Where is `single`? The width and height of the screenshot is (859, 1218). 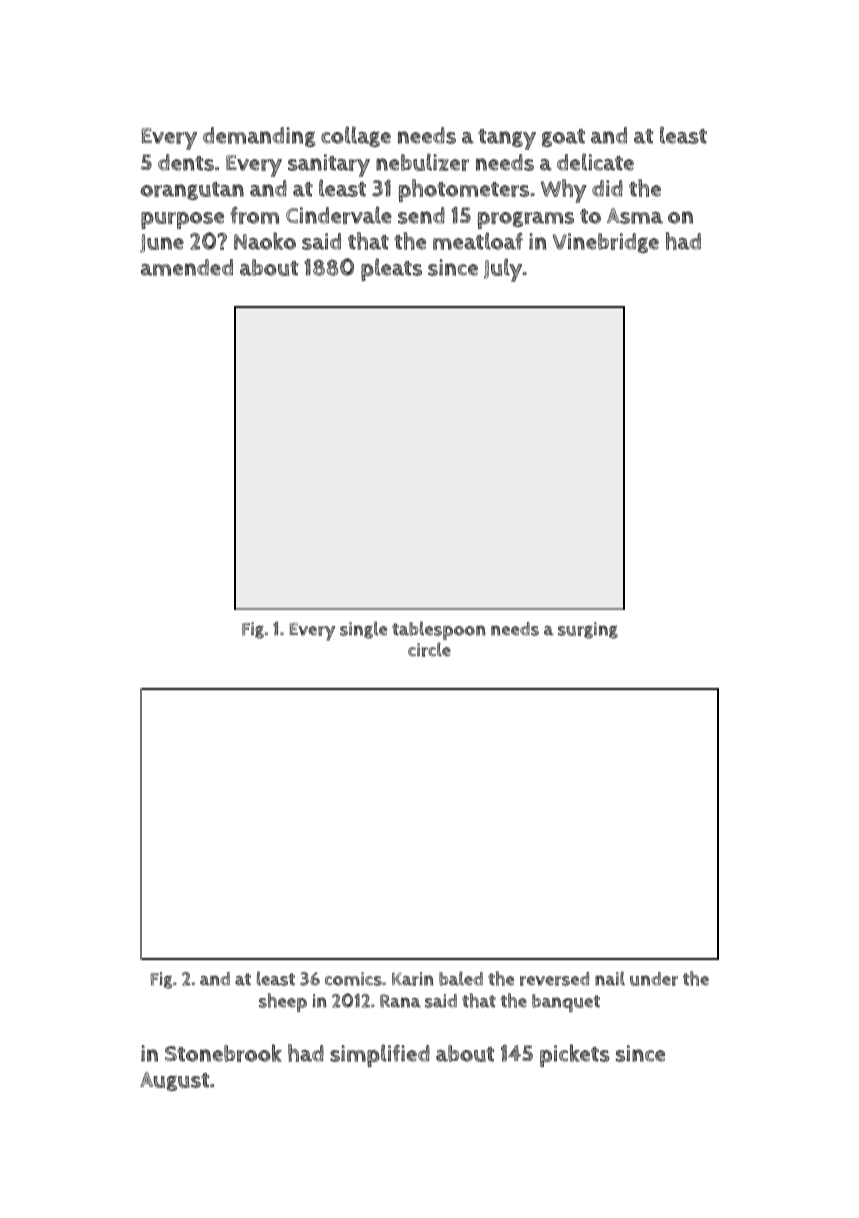
single is located at coordinates (363, 630).
